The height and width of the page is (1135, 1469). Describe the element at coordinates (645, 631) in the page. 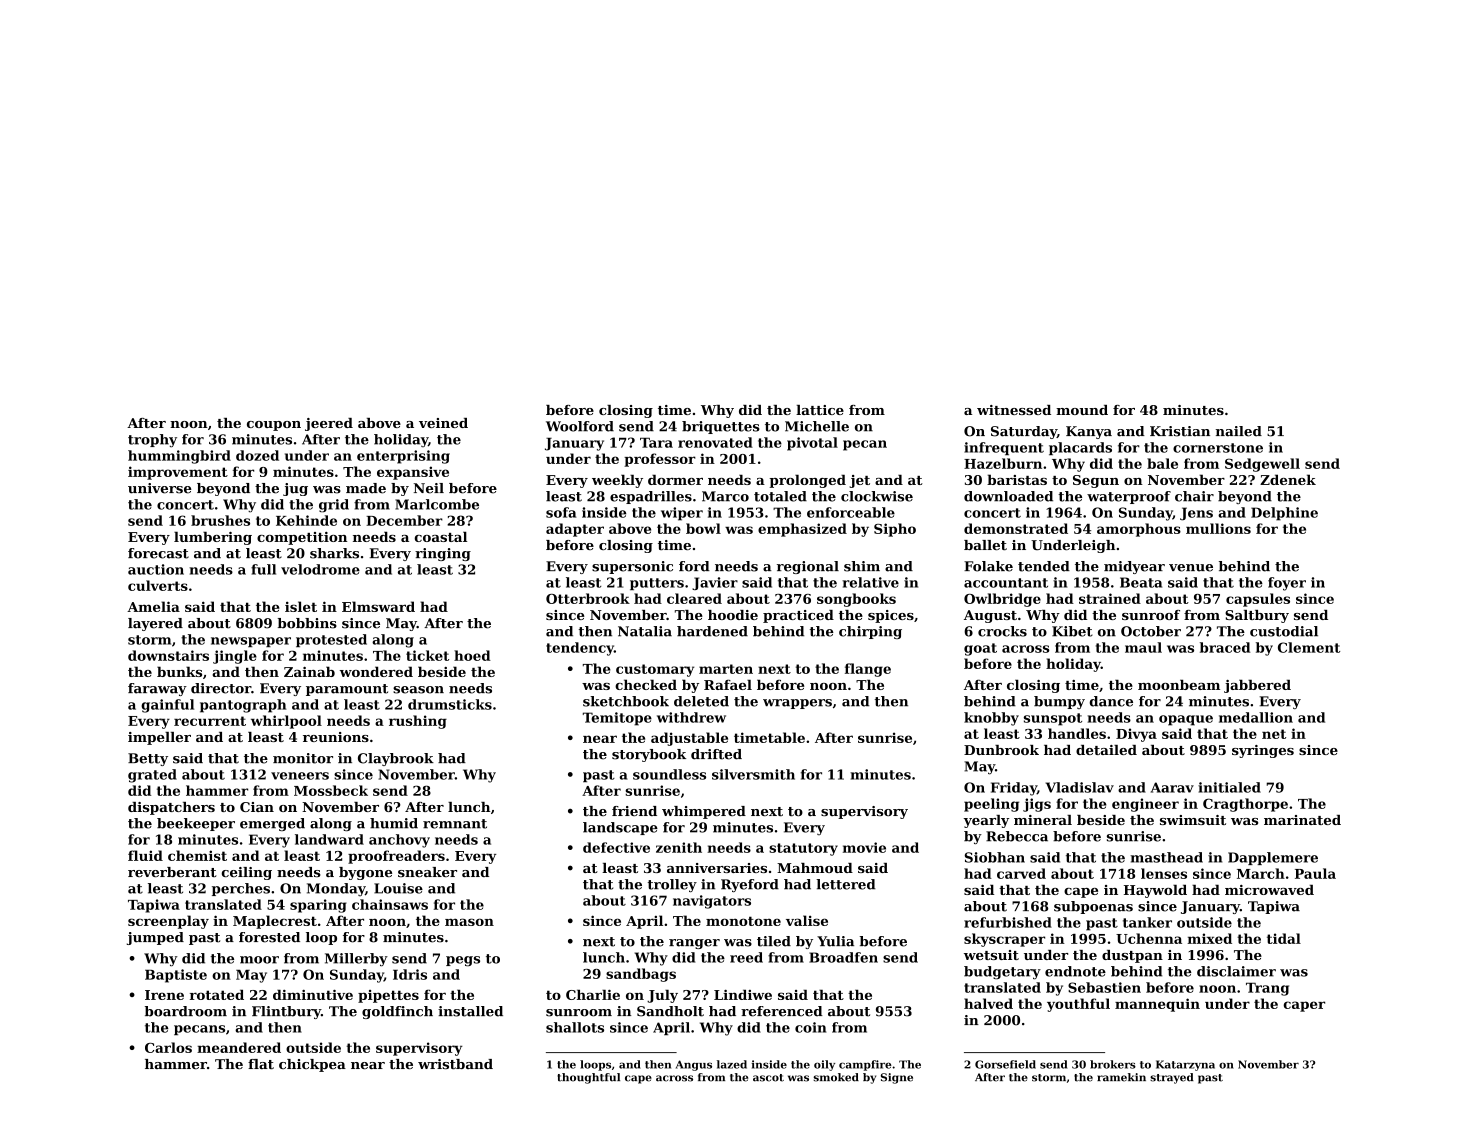

I see `Natalia` at that location.
